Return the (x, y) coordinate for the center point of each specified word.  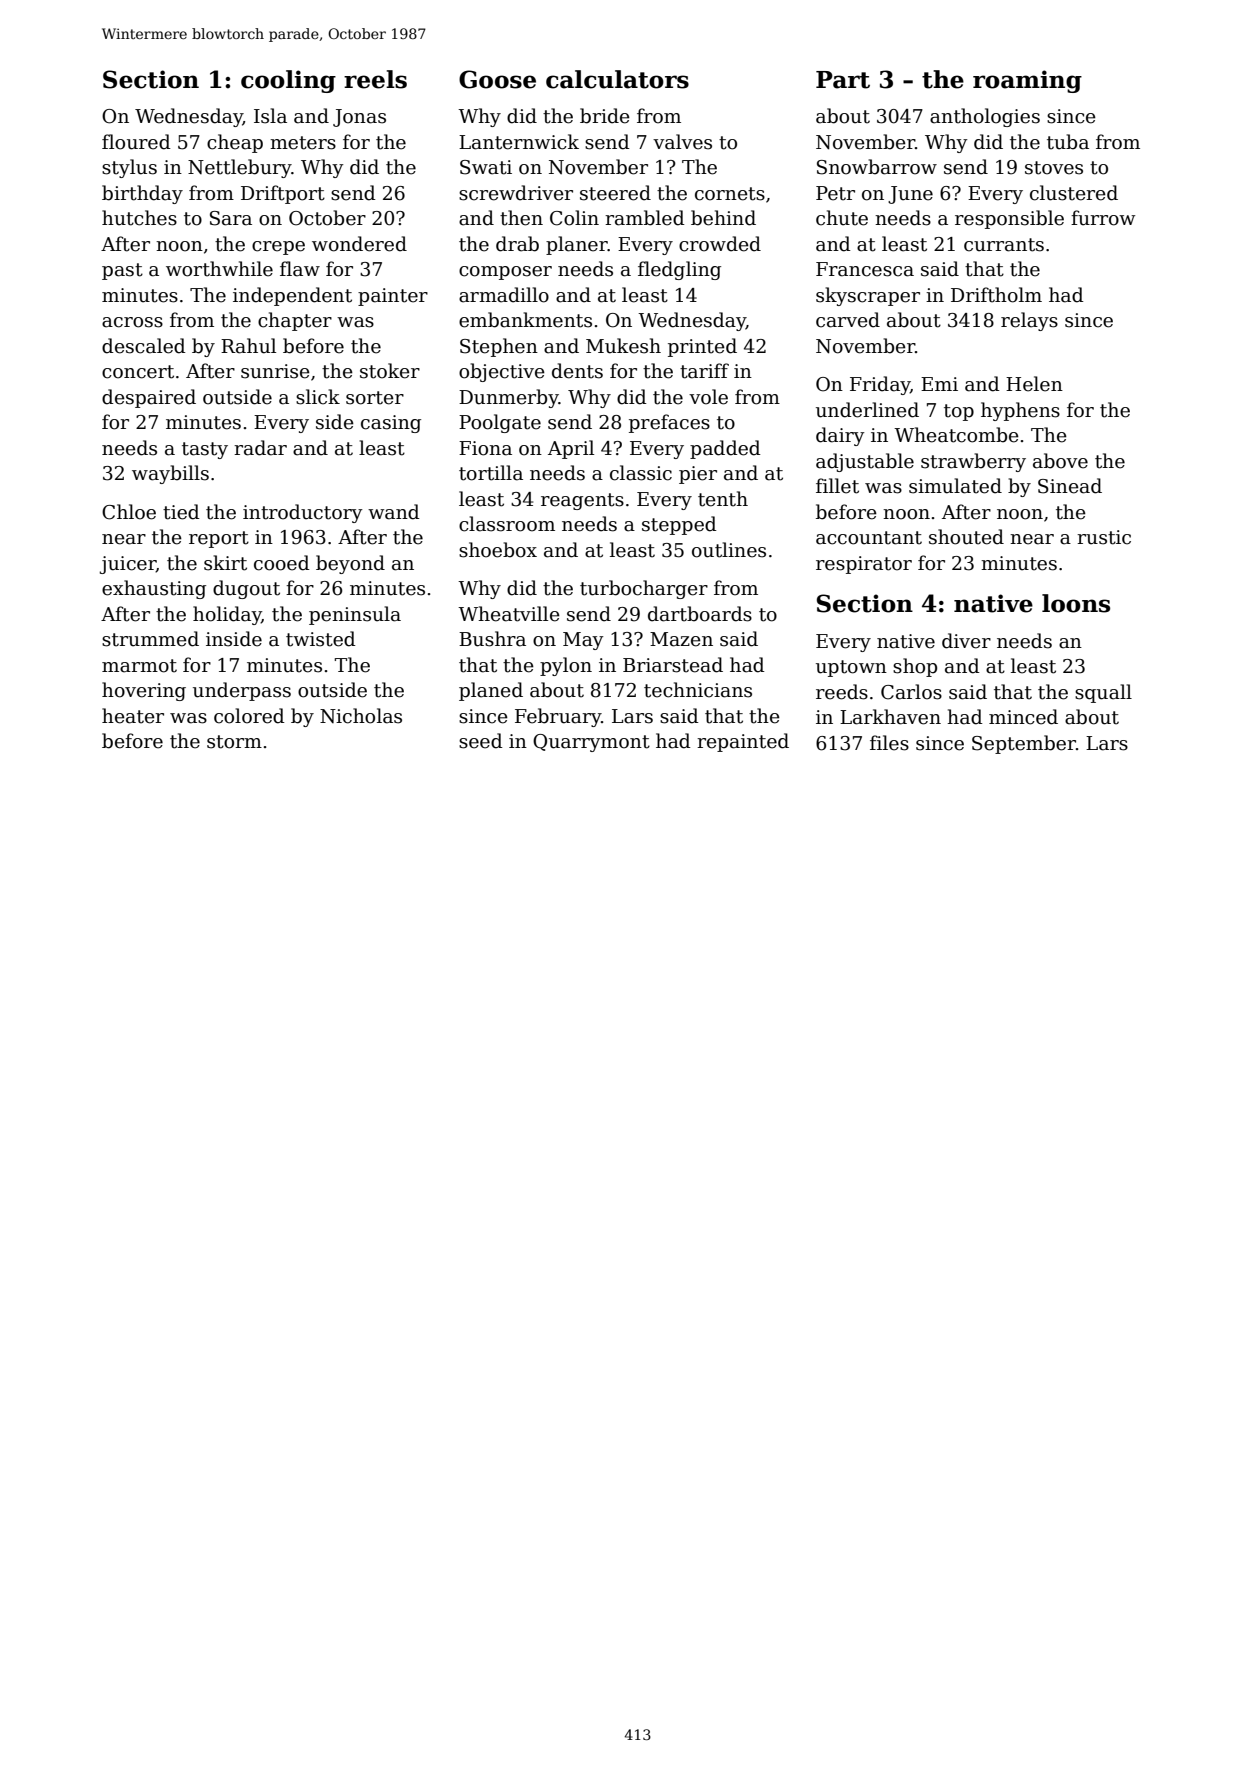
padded (725, 449)
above (1060, 461)
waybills (170, 474)
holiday (227, 615)
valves (682, 142)
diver (966, 641)
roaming (1027, 81)
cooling (288, 81)
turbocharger (644, 589)
